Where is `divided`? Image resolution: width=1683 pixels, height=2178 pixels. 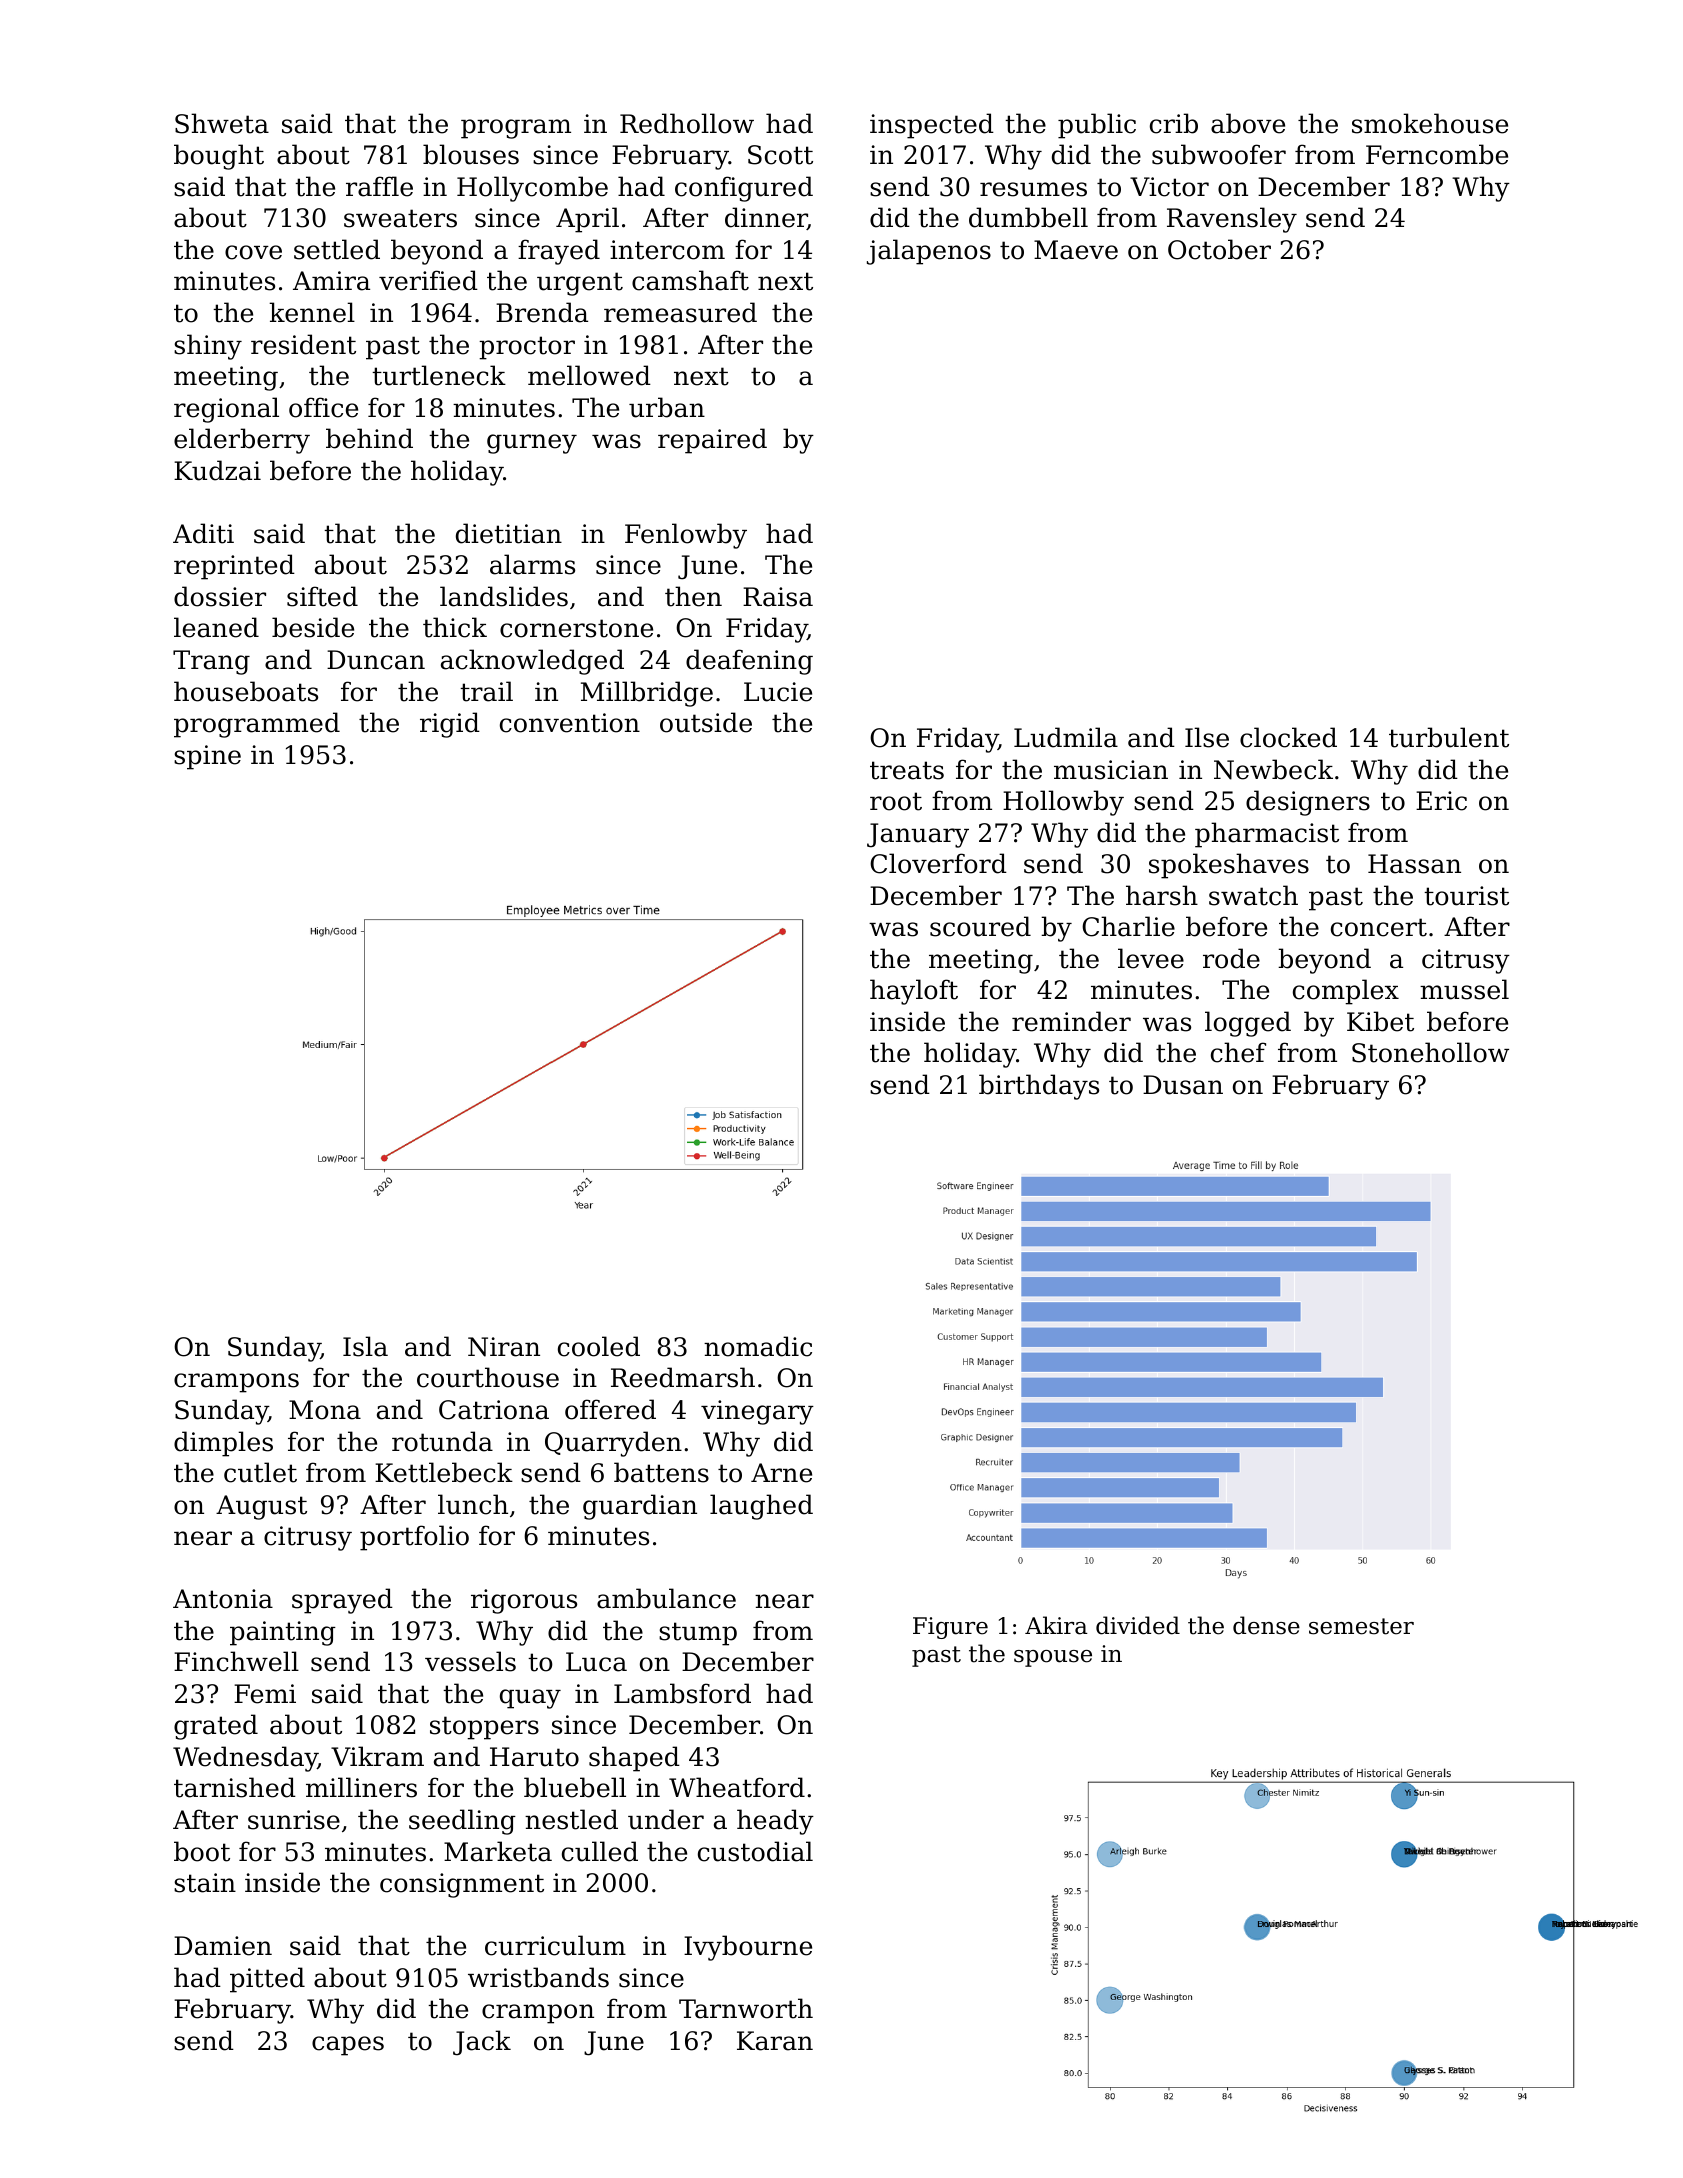
divided is located at coordinates (1138, 1625).
